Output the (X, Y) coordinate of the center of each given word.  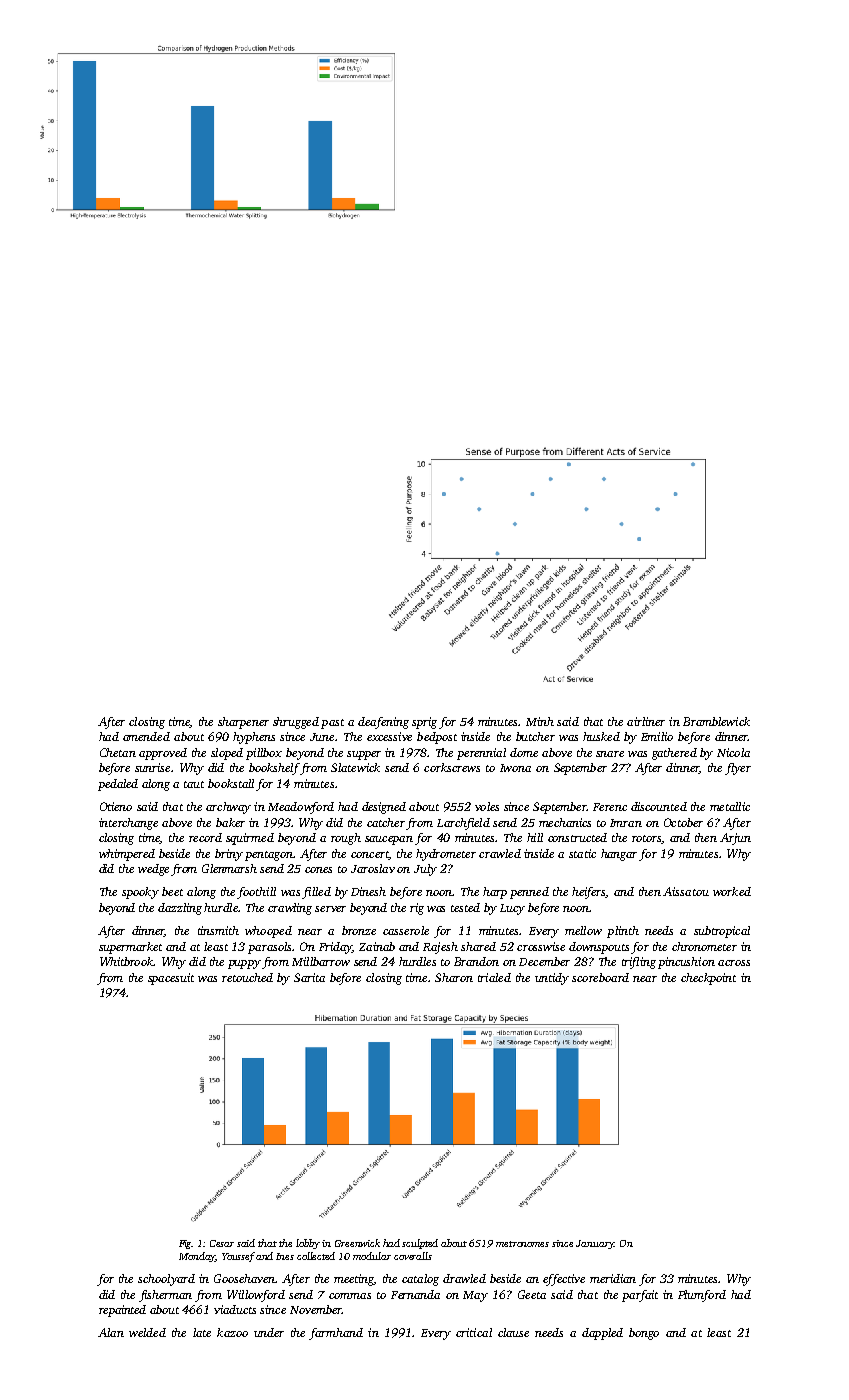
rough (346, 839)
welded (147, 1332)
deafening (383, 723)
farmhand (336, 1334)
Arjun (735, 839)
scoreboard (600, 977)
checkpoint (708, 979)
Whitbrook (126, 961)
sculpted (420, 1244)
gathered (674, 754)
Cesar (222, 1243)
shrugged (296, 723)
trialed (494, 977)
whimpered (127, 855)
